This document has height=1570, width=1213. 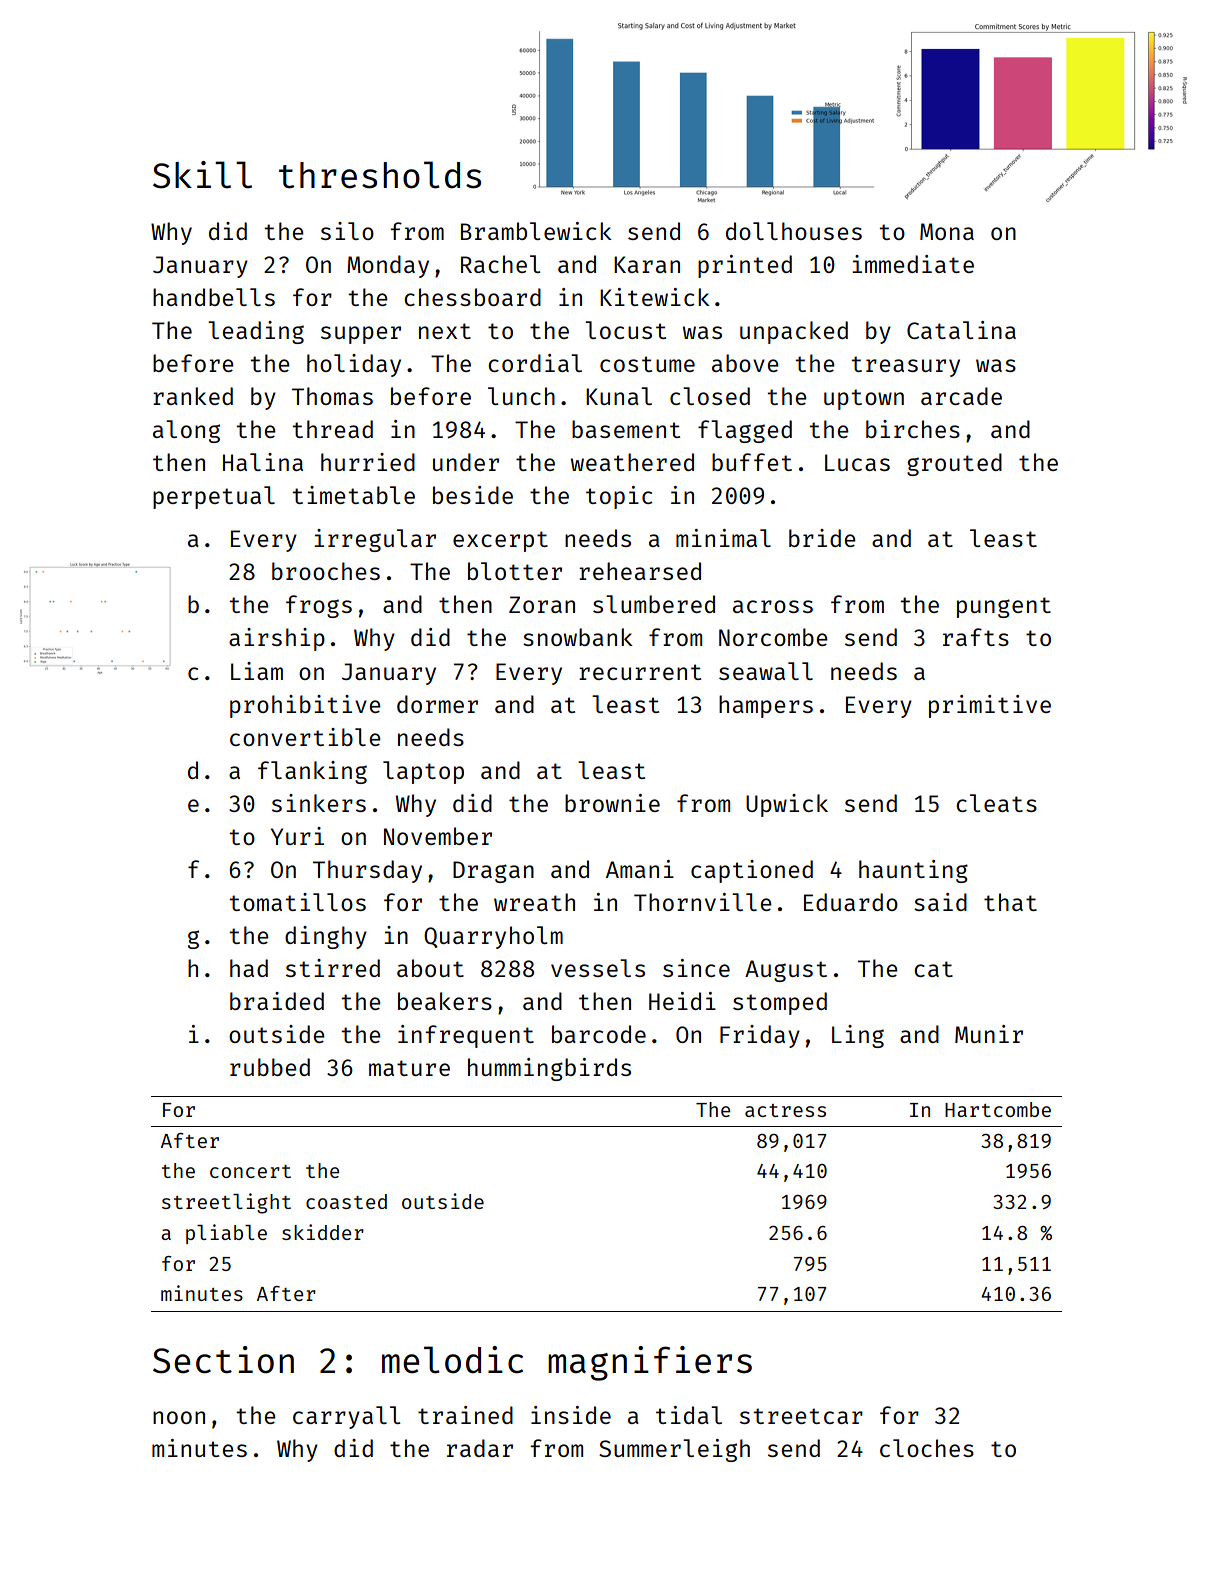 What do you see at coordinates (996, 803) in the document?
I see `cleats` at bounding box center [996, 803].
